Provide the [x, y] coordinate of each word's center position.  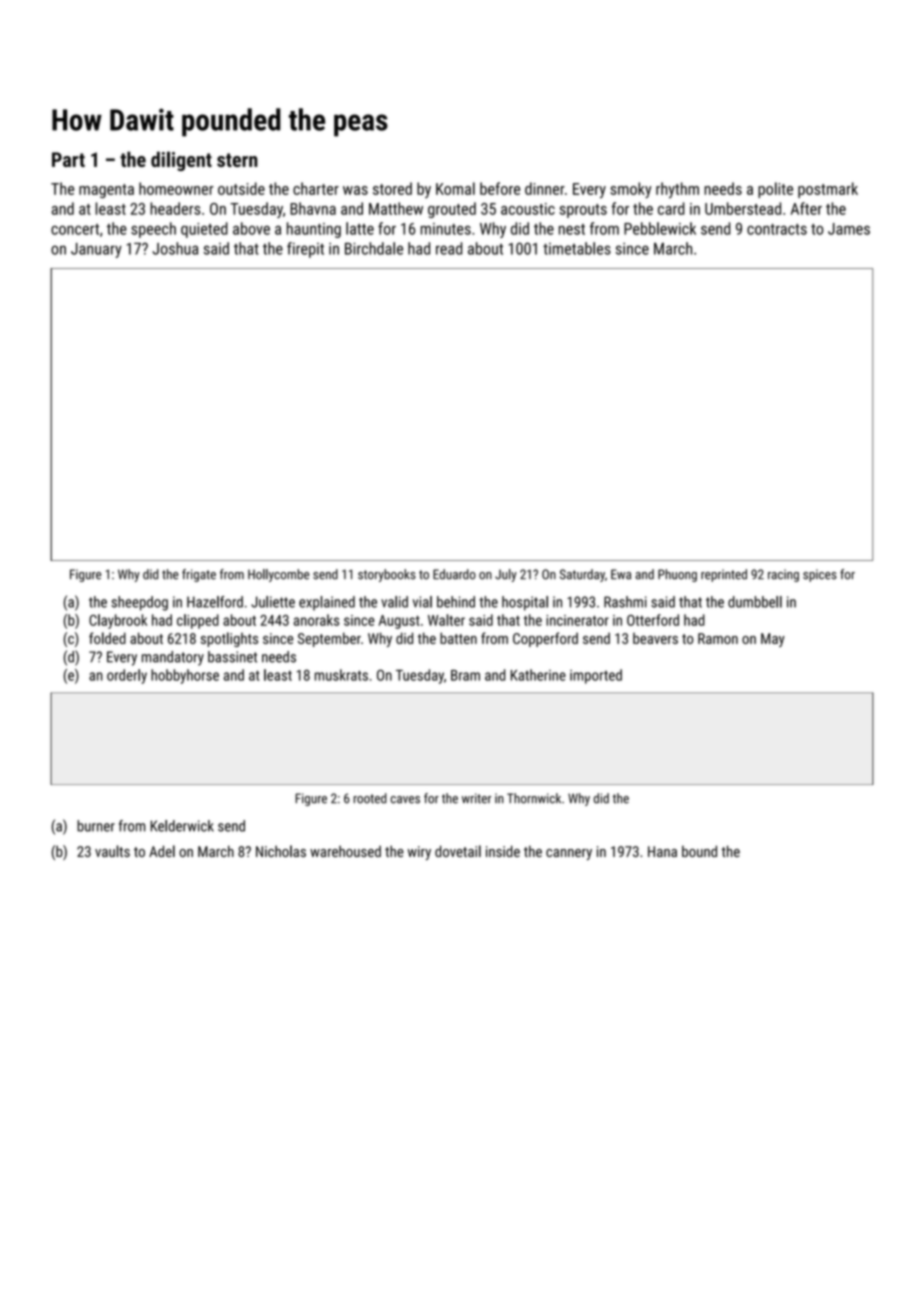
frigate [199, 575]
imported [596, 676]
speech [153, 230]
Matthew [396, 208]
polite [775, 190]
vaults [112, 851]
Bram [465, 675]
